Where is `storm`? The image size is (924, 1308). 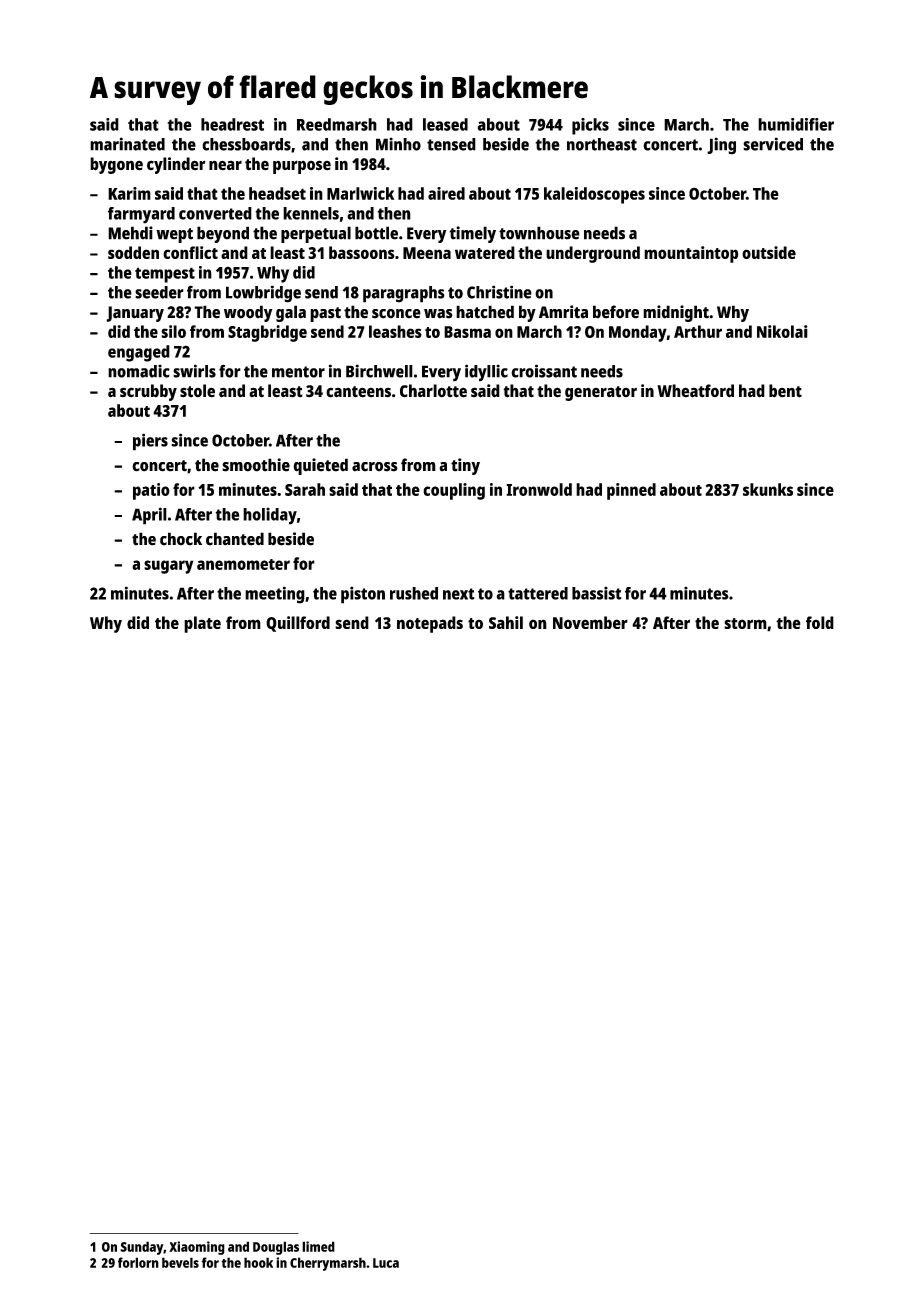 storm is located at coordinates (745, 623).
